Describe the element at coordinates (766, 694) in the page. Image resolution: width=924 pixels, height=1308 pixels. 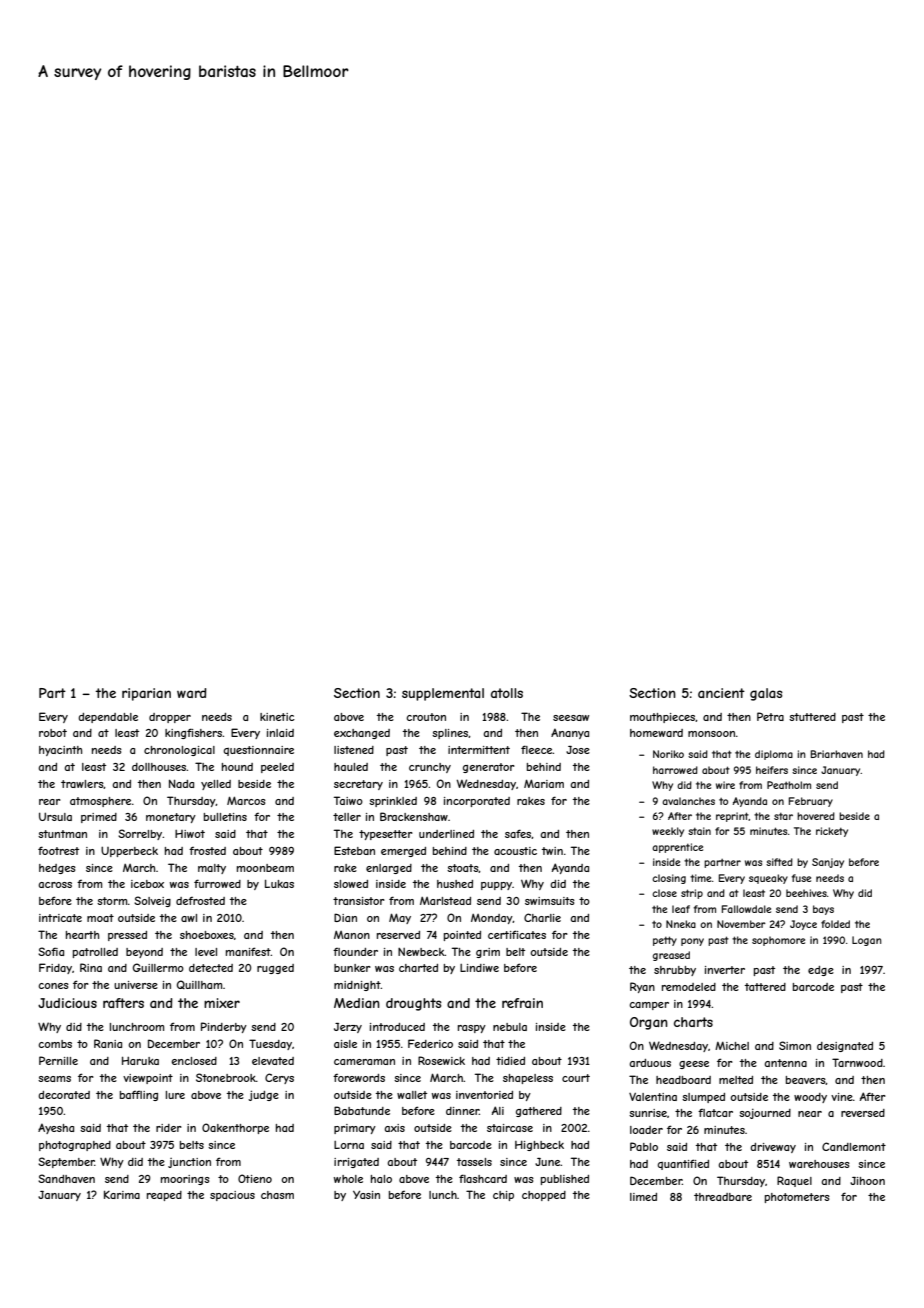
I see `galas` at that location.
